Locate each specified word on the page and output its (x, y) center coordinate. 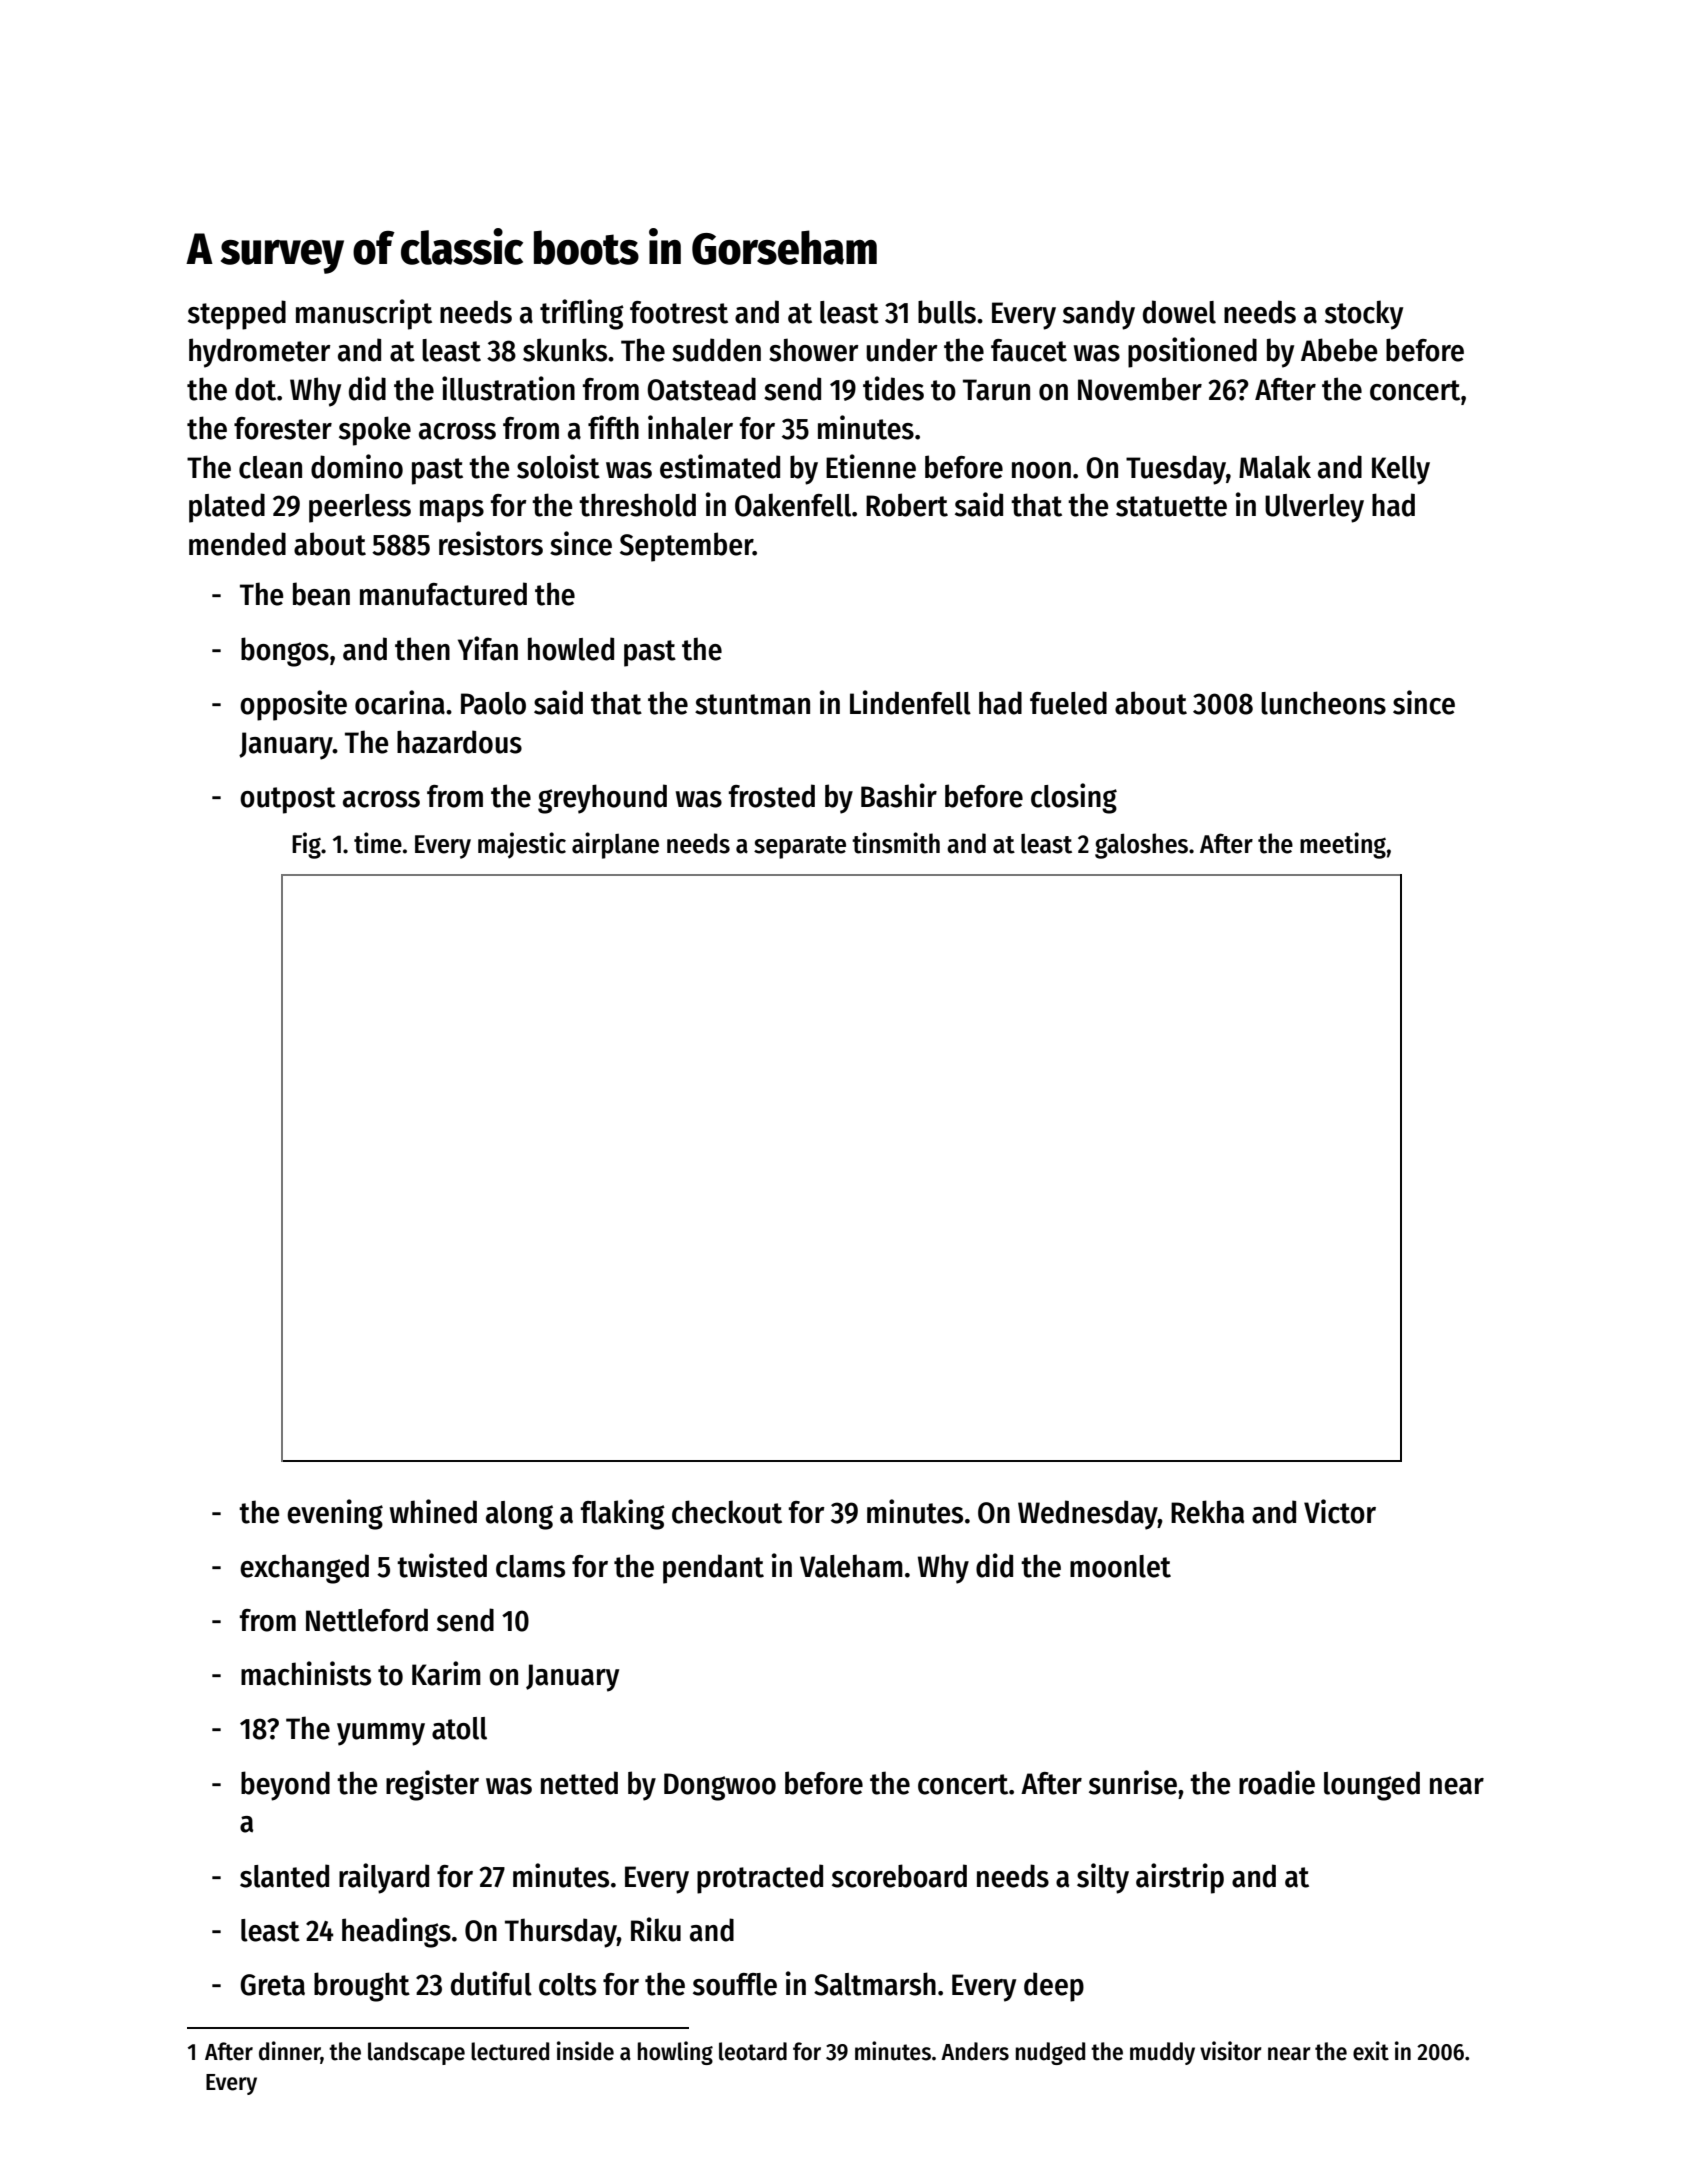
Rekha (1207, 1512)
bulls (947, 312)
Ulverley (1314, 508)
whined (433, 1511)
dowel (1179, 312)
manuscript (364, 314)
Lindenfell (910, 702)
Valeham (851, 1566)
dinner (290, 2052)
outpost (288, 800)
